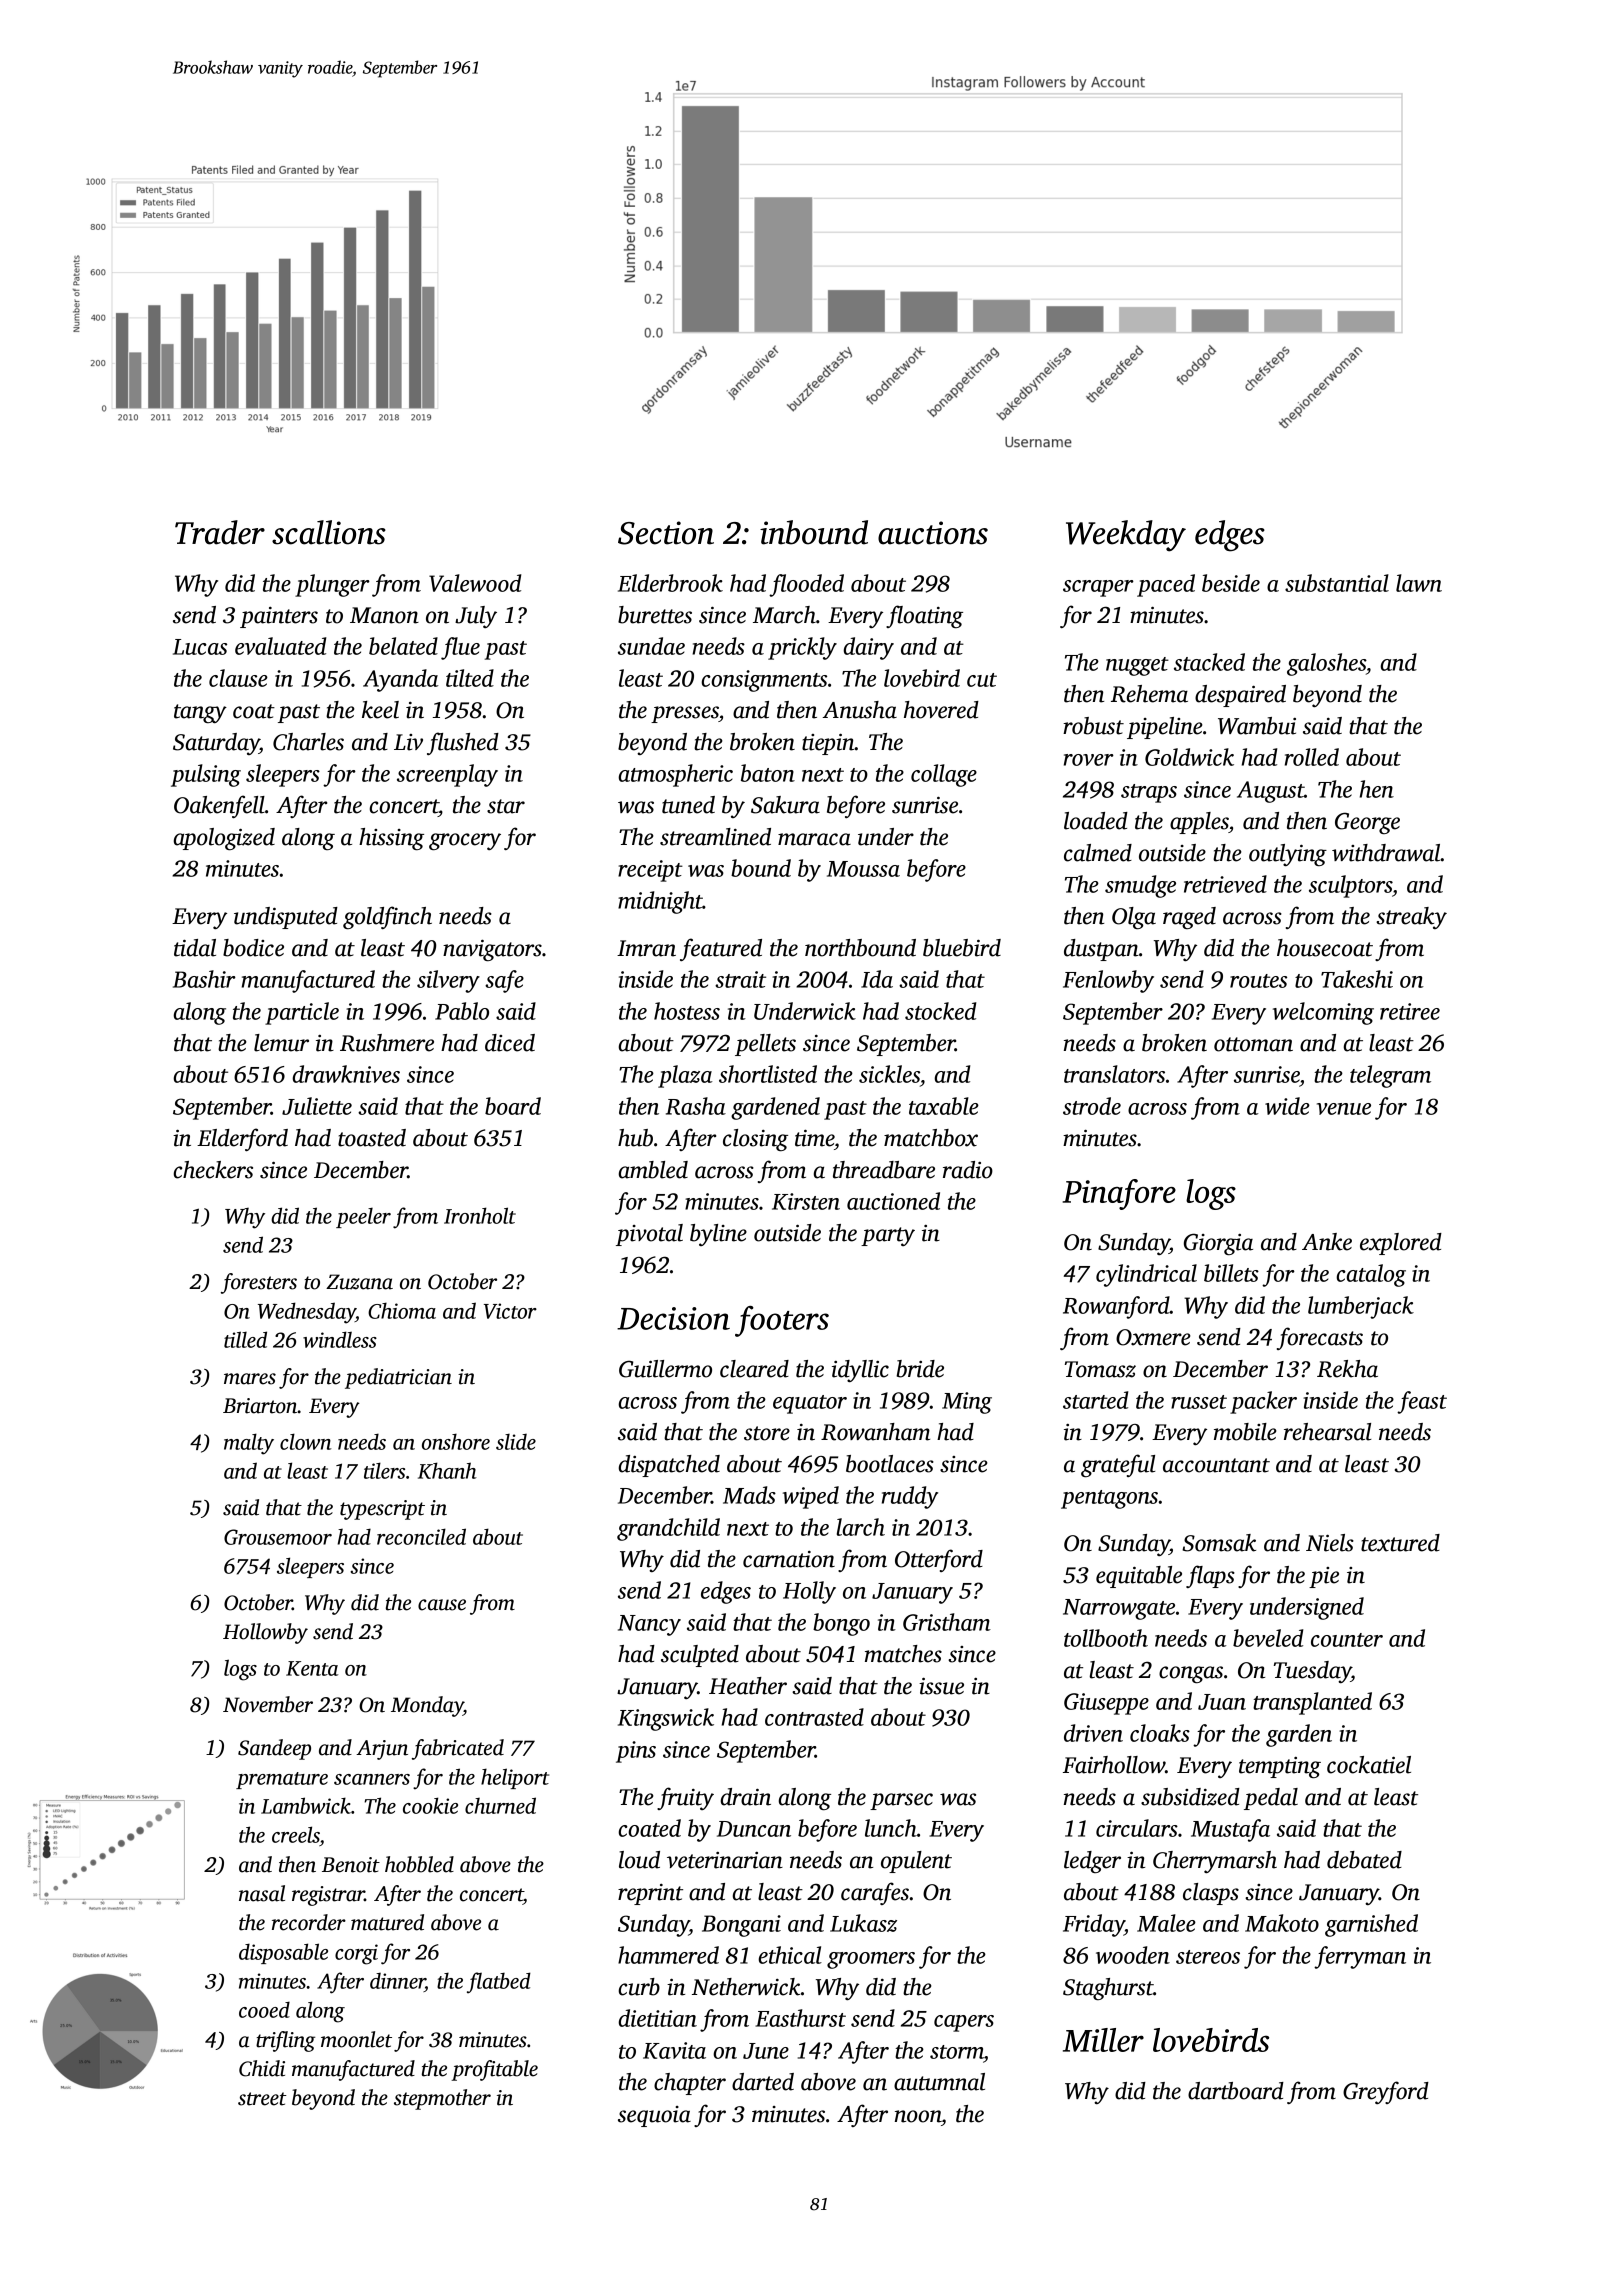  What do you see at coordinates (329, 532) in the screenshot?
I see `scallions` at bounding box center [329, 532].
